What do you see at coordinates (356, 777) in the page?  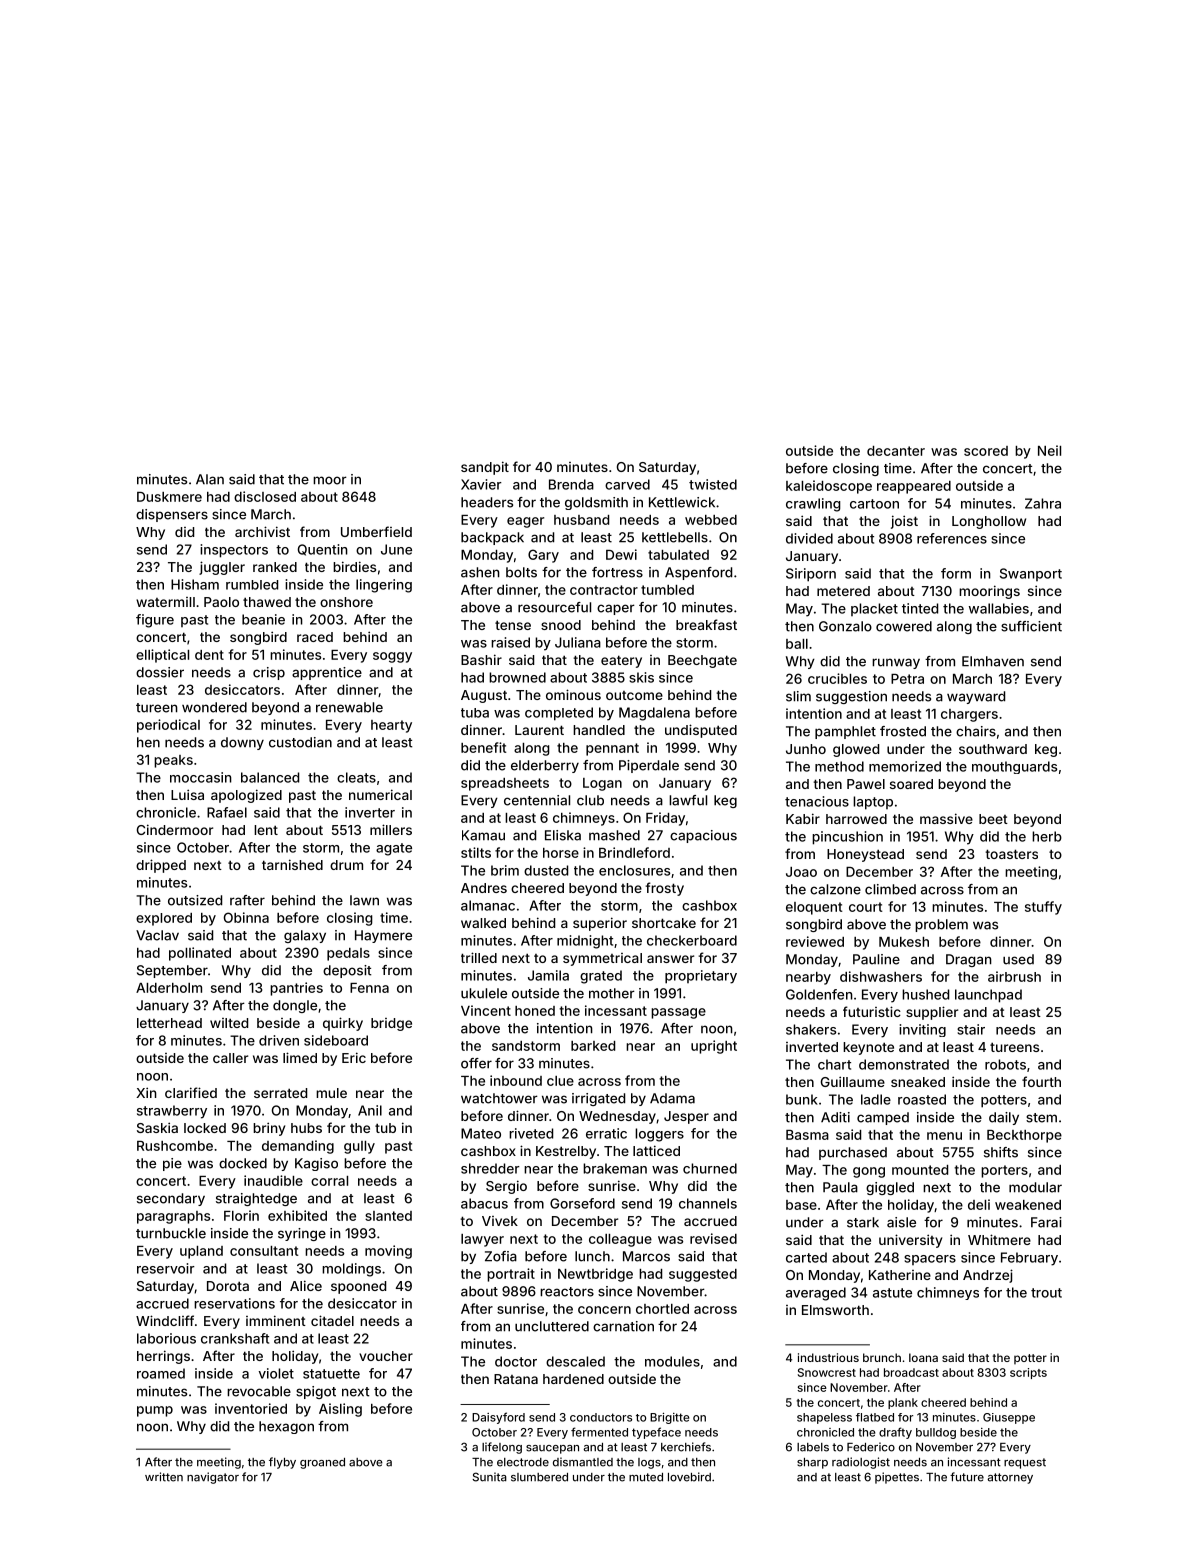 I see `cleats` at bounding box center [356, 777].
